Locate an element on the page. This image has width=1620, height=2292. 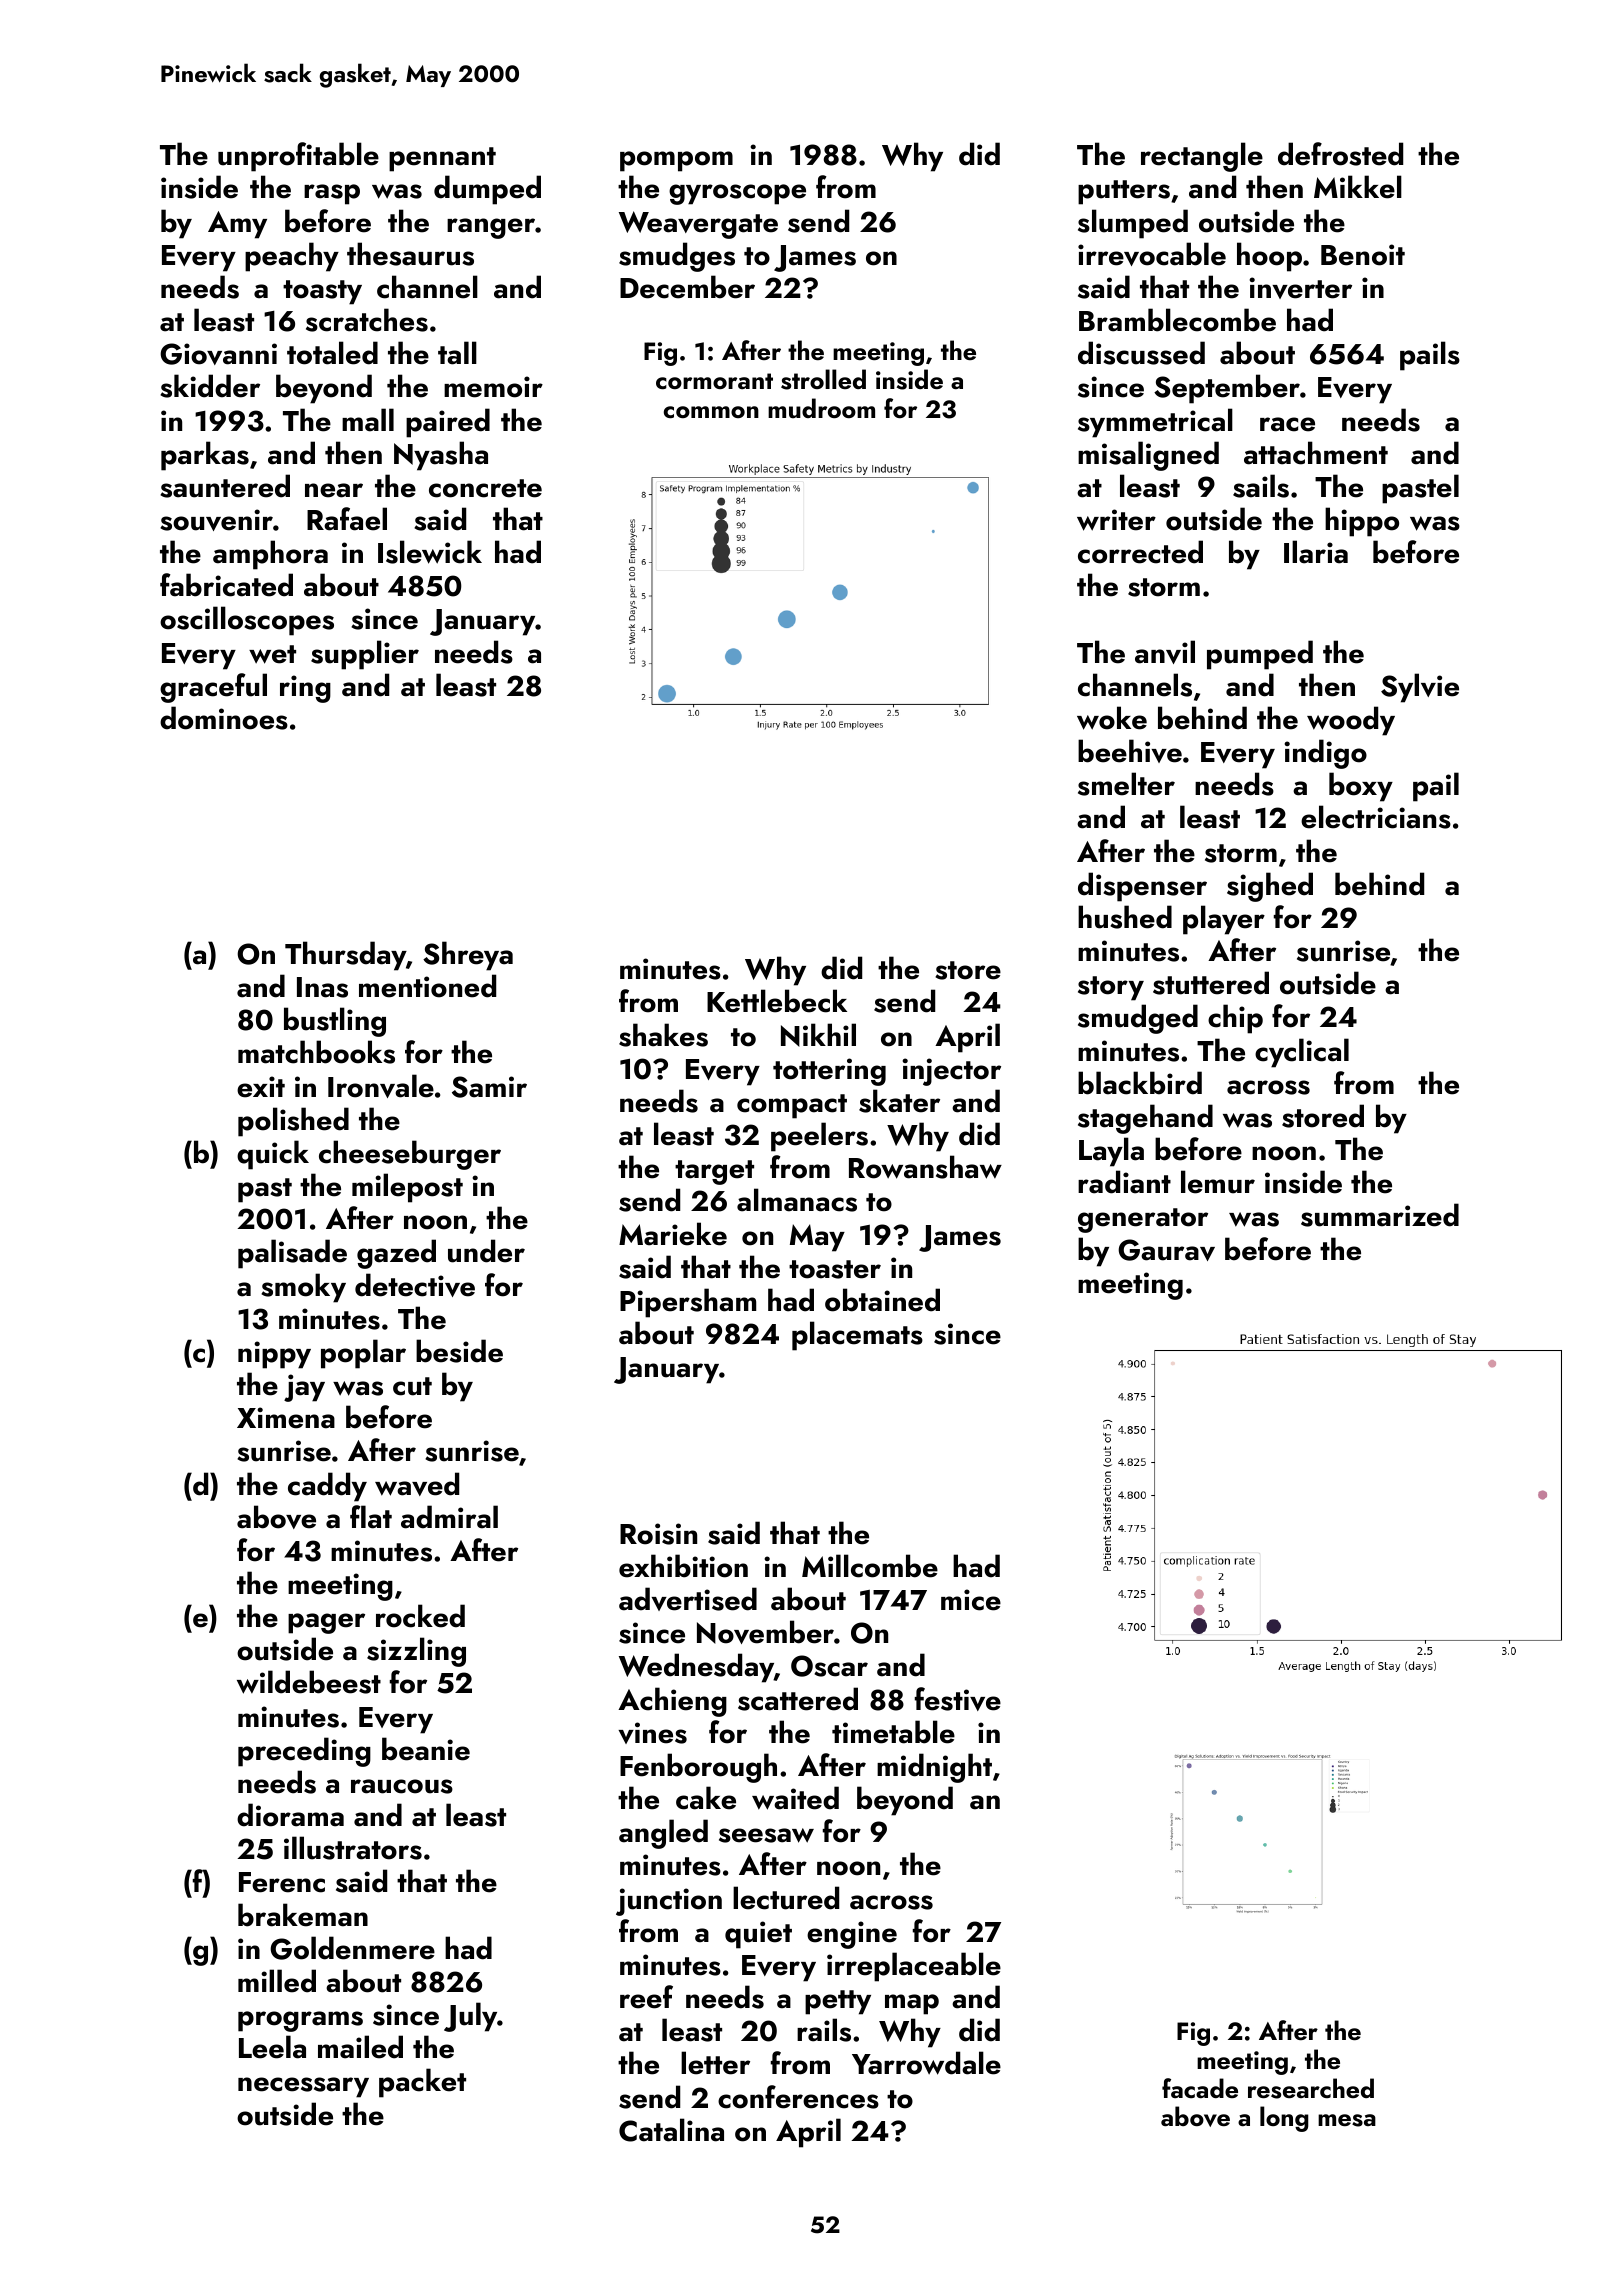
irreplaceable is located at coordinates (914, 1967).
